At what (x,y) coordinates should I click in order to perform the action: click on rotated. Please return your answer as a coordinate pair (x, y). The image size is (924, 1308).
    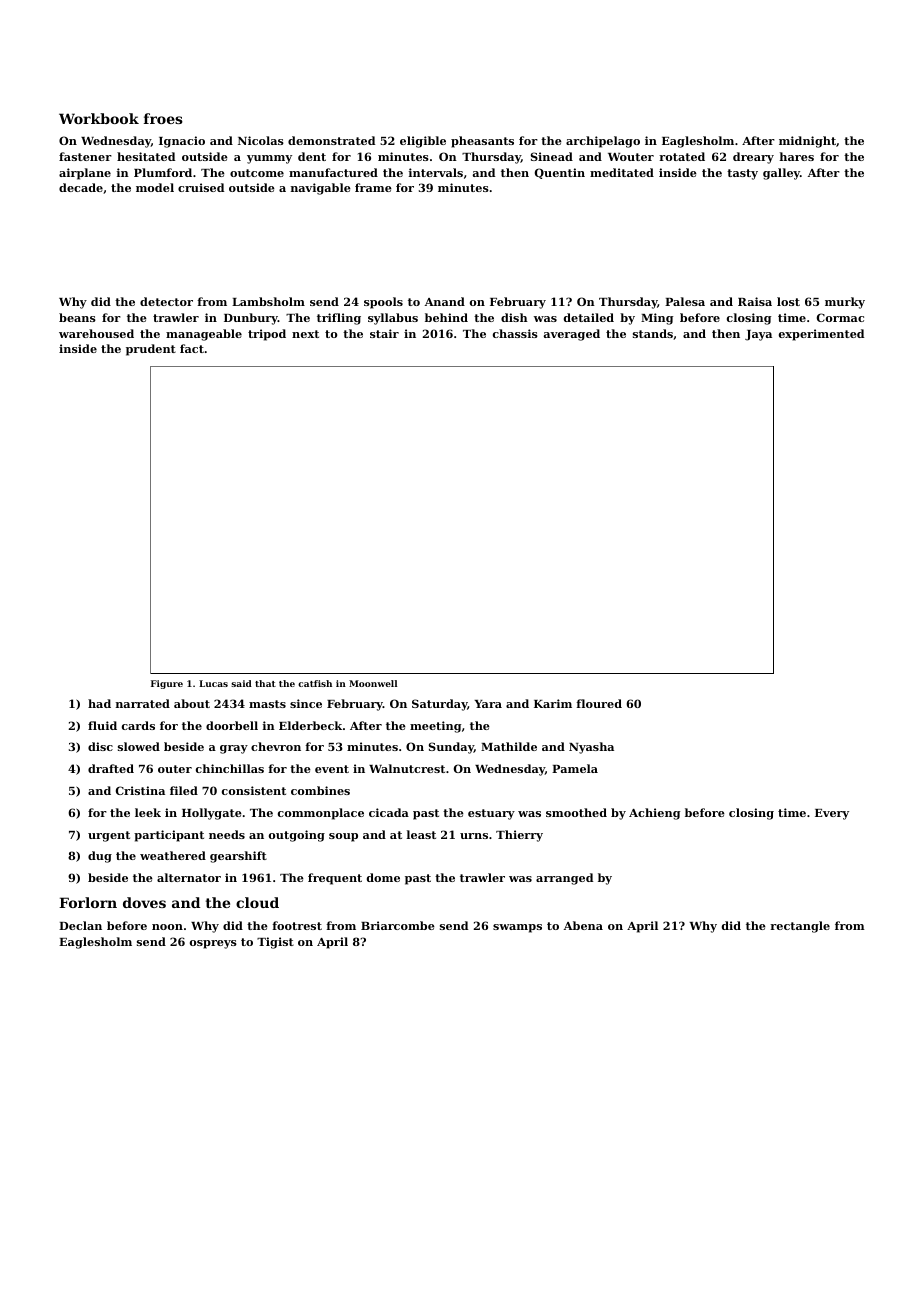
    Looking at the image, I should click on (682, 156).
